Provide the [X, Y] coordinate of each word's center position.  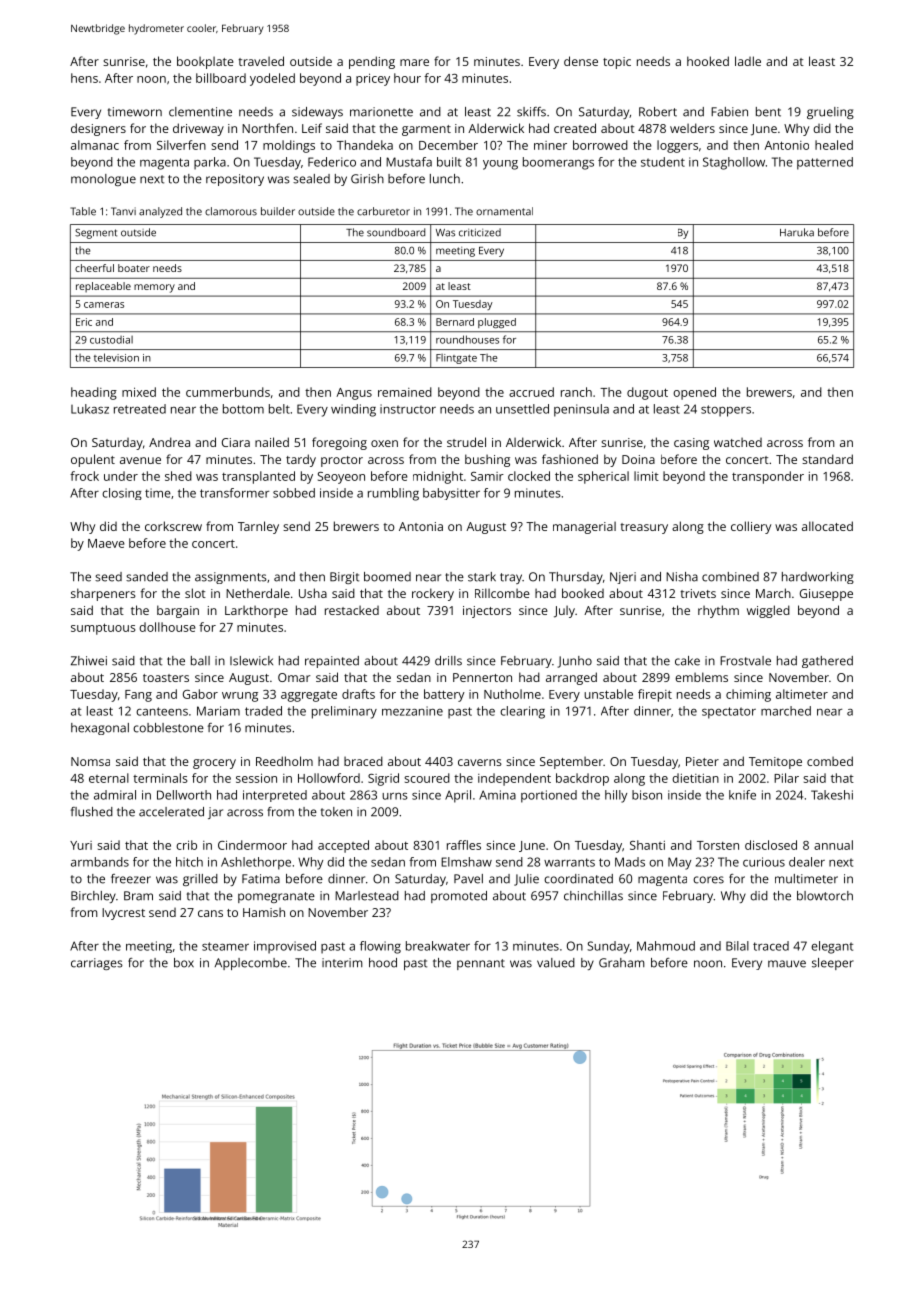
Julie [526, 880]
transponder [768, 477]
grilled [200, 880]
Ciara [236, 442]
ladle [748, 61]
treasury [644, 528]
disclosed [771, 845]
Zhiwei [89, 661]
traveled [261, 61]
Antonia [421, 526]
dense [581, 61]
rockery [433, 594]
